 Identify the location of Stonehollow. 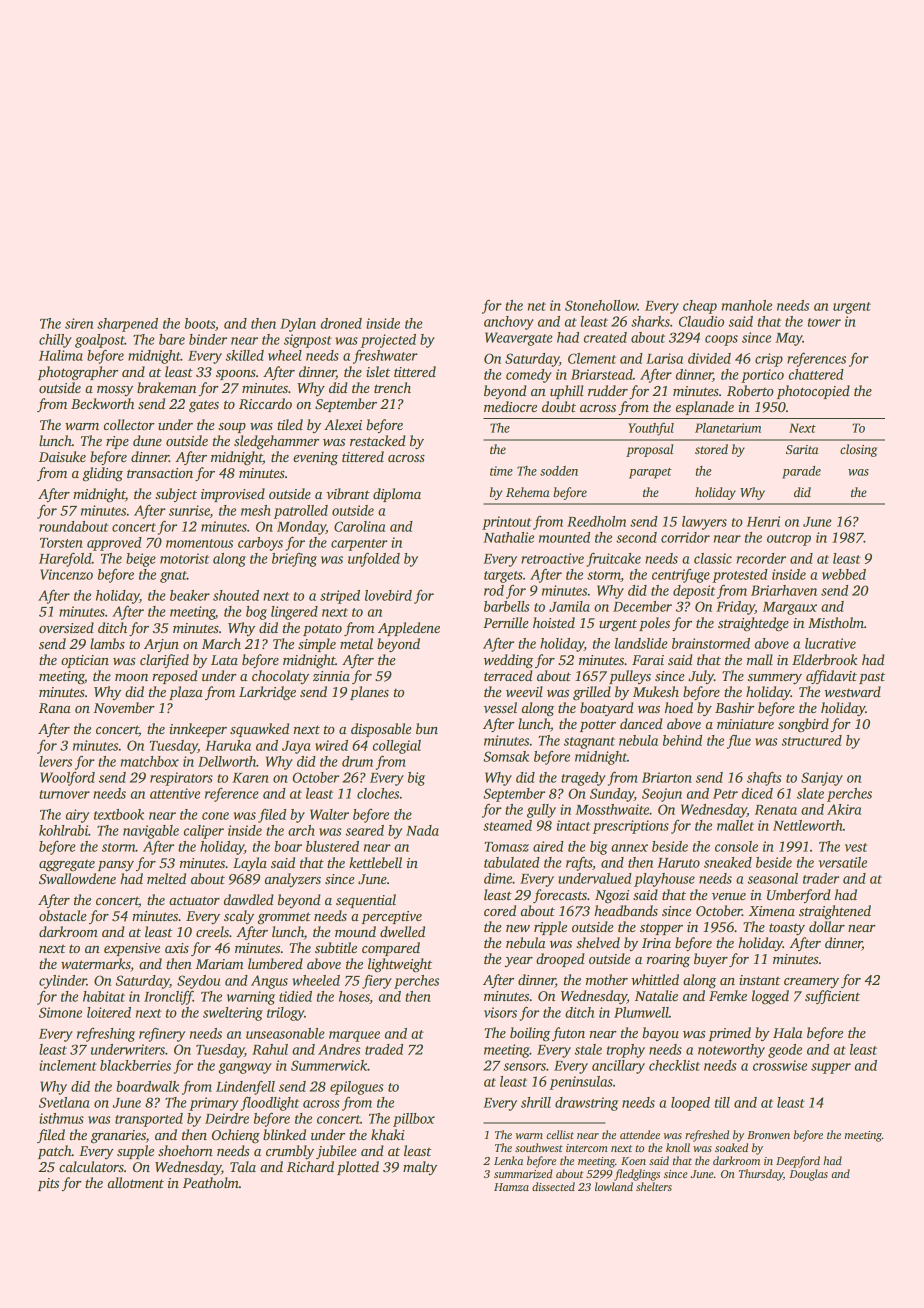
(601, 305).
